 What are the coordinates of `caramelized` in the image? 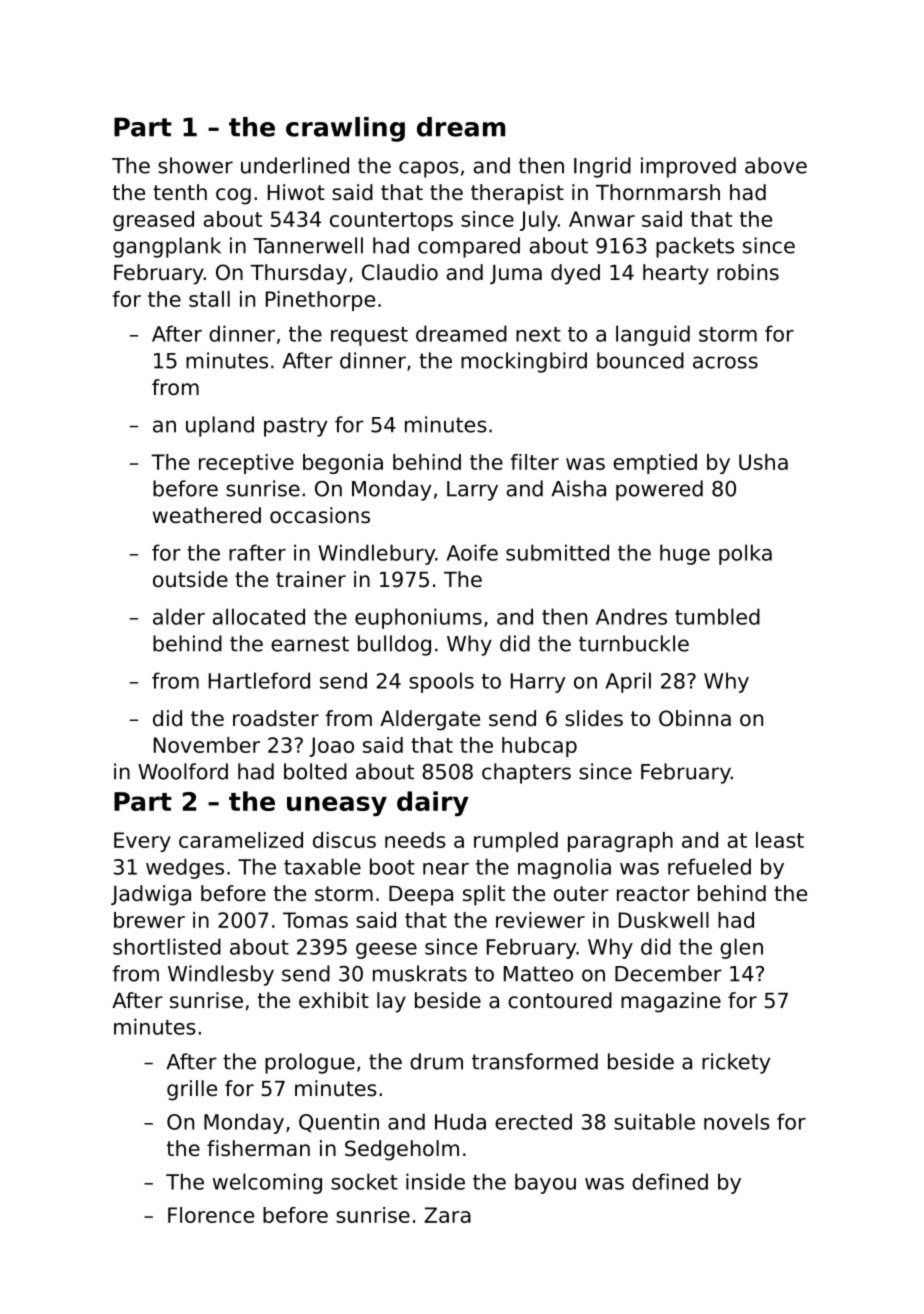 It's located at (241, 840).
